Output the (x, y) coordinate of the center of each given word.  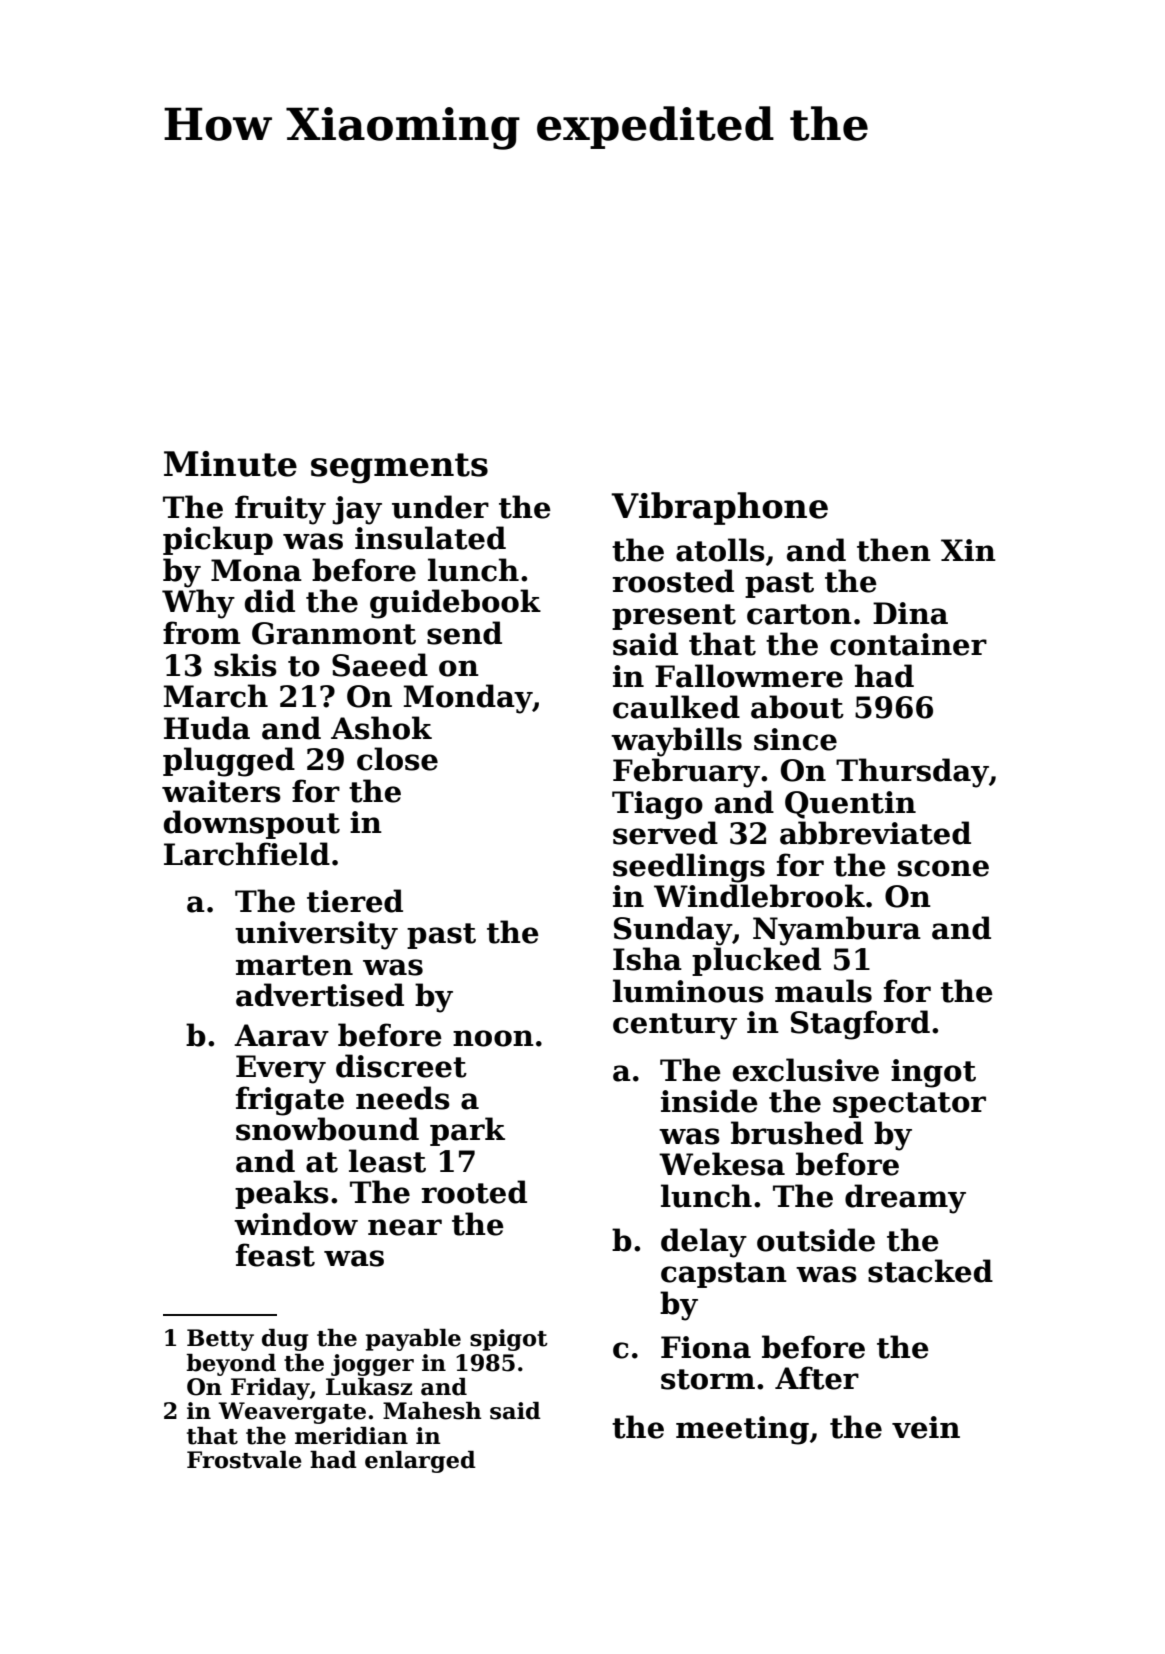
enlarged (420, 1462)
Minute (230, 464)
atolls (720, 550)
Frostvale (244, 1460)
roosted (673, 581)
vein (926, 1427)
